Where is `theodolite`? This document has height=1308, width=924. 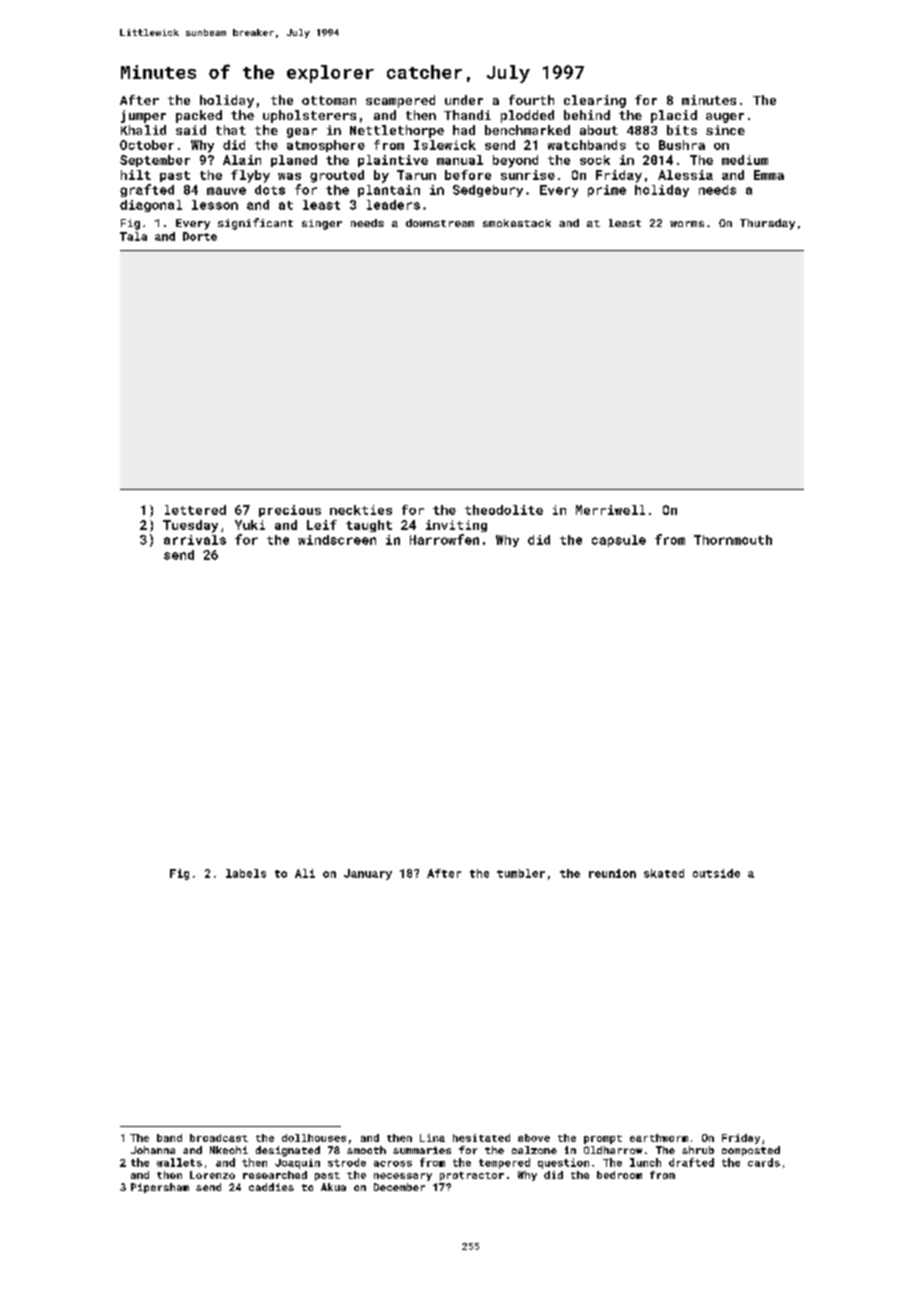 theodolite is located at coordinates (504, 510).
